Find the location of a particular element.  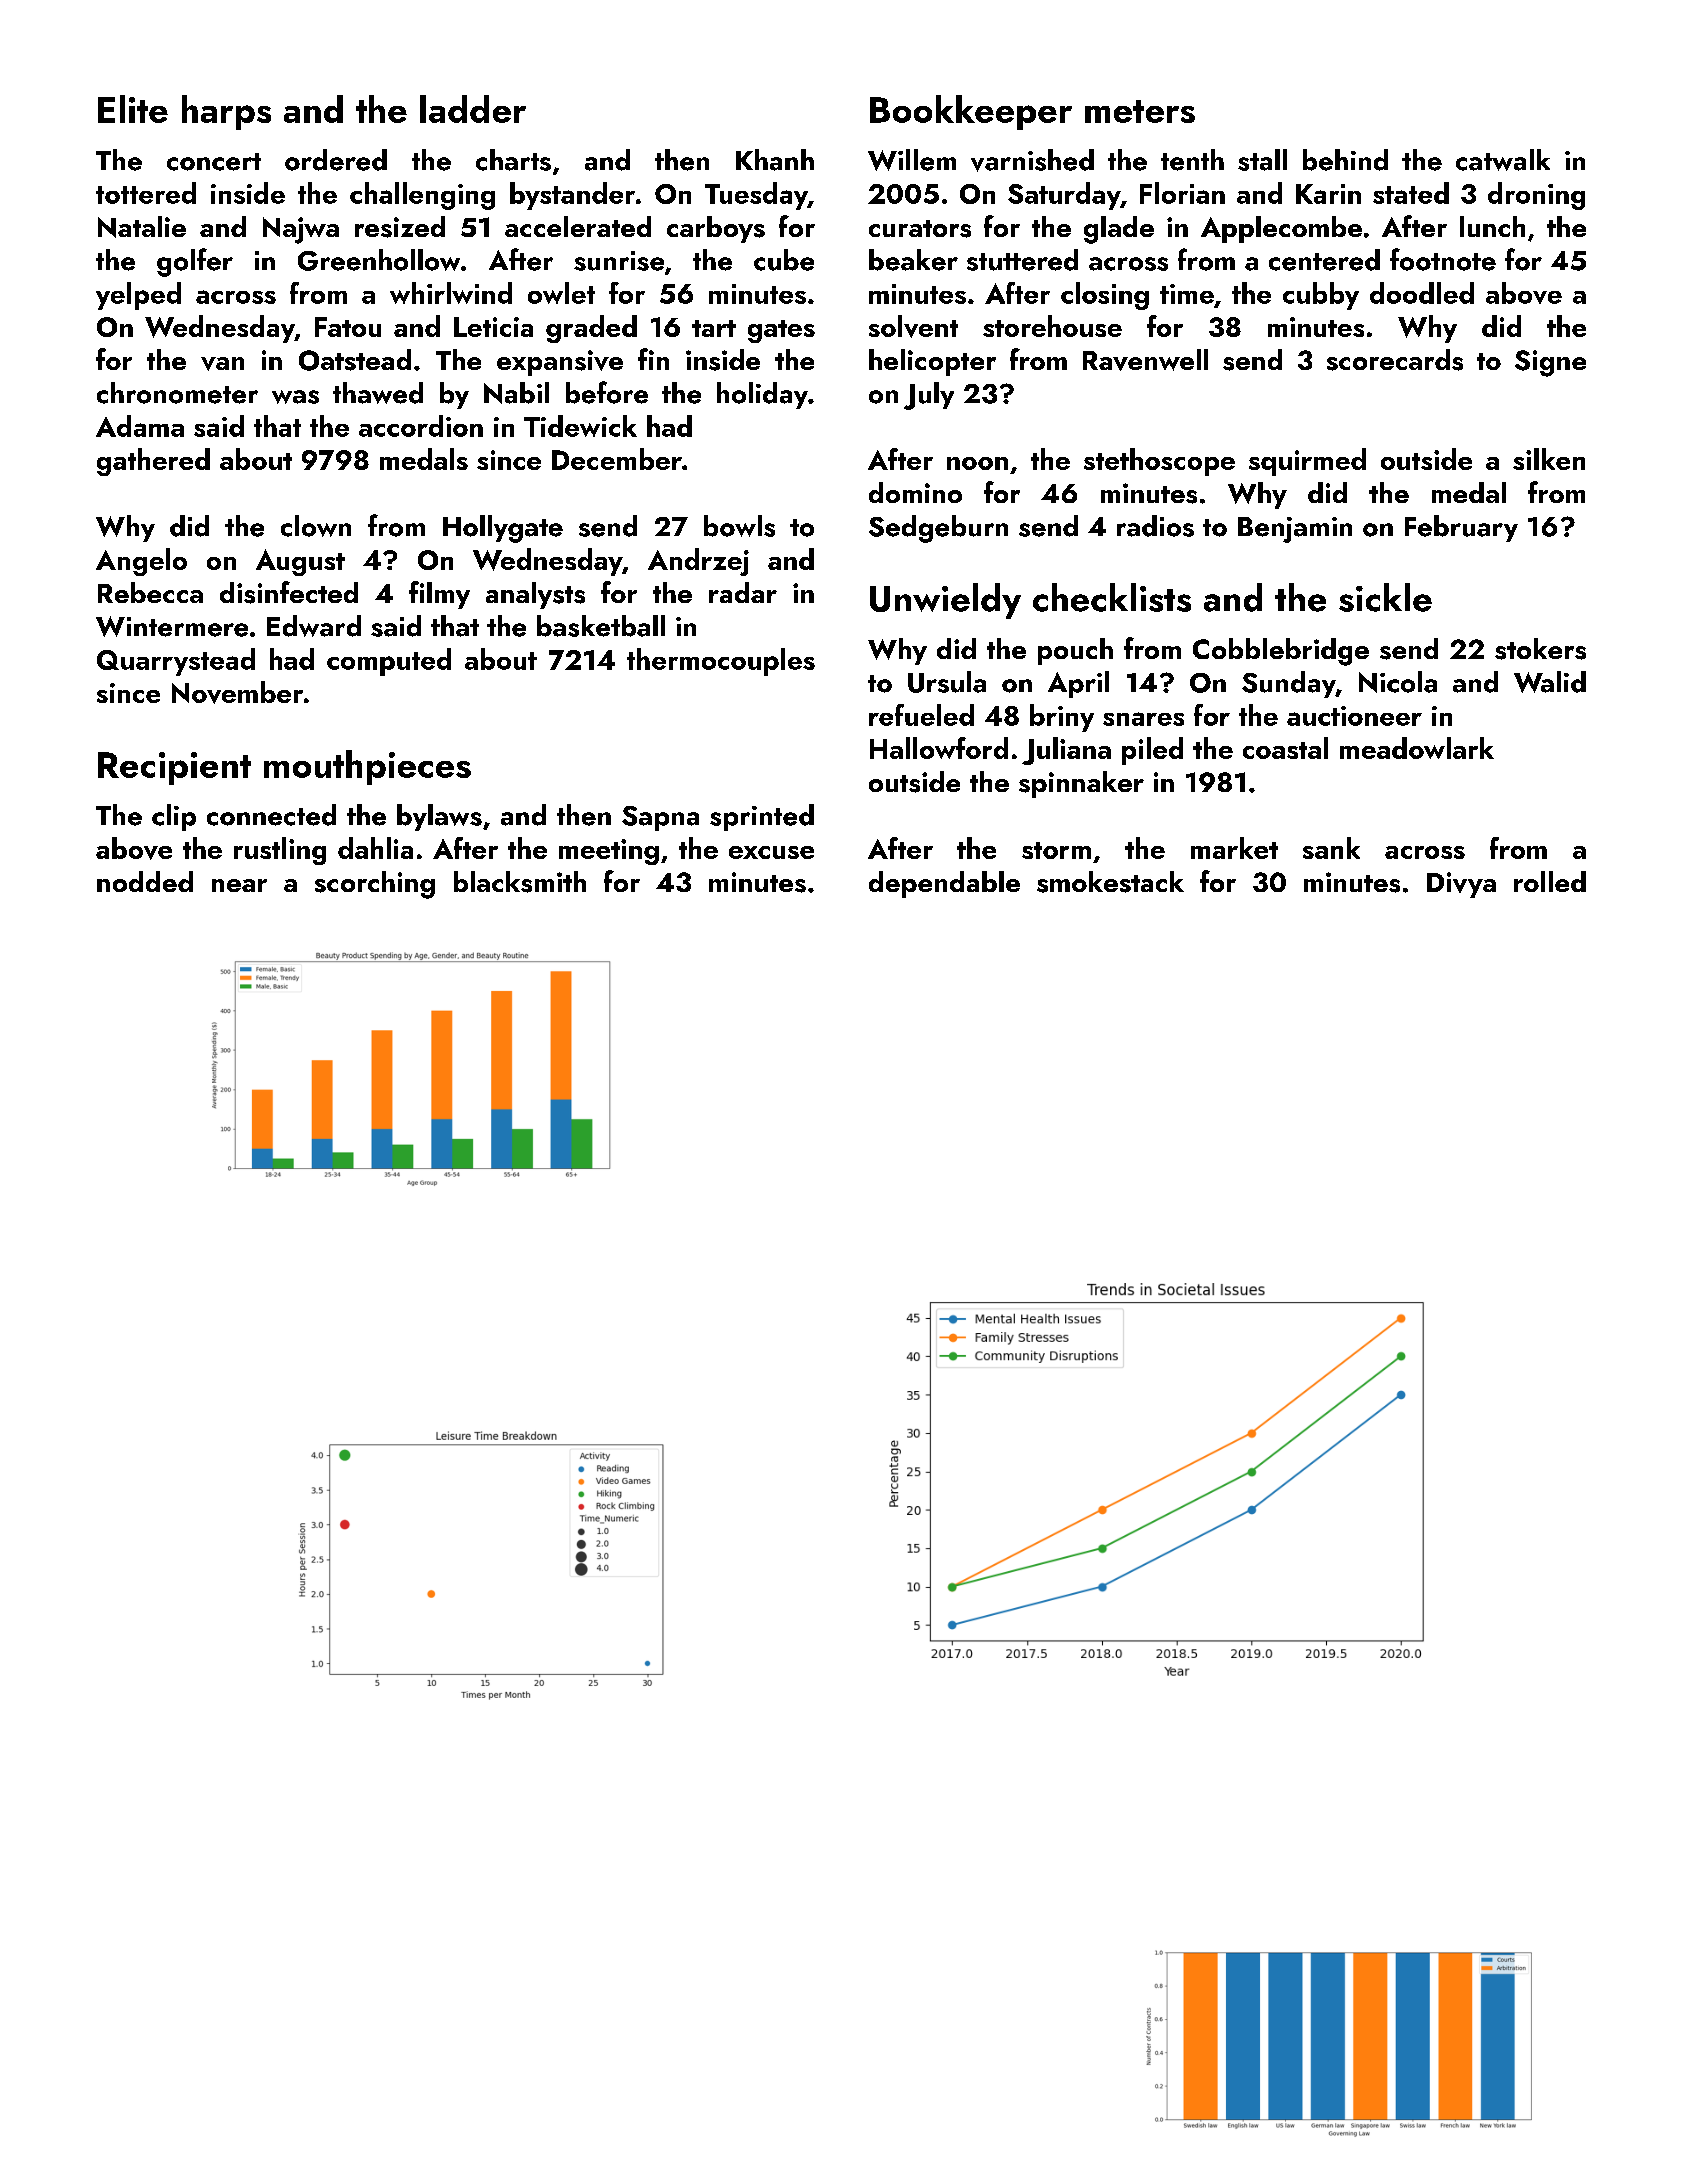

piled is located at coordinates (1152, 751).
